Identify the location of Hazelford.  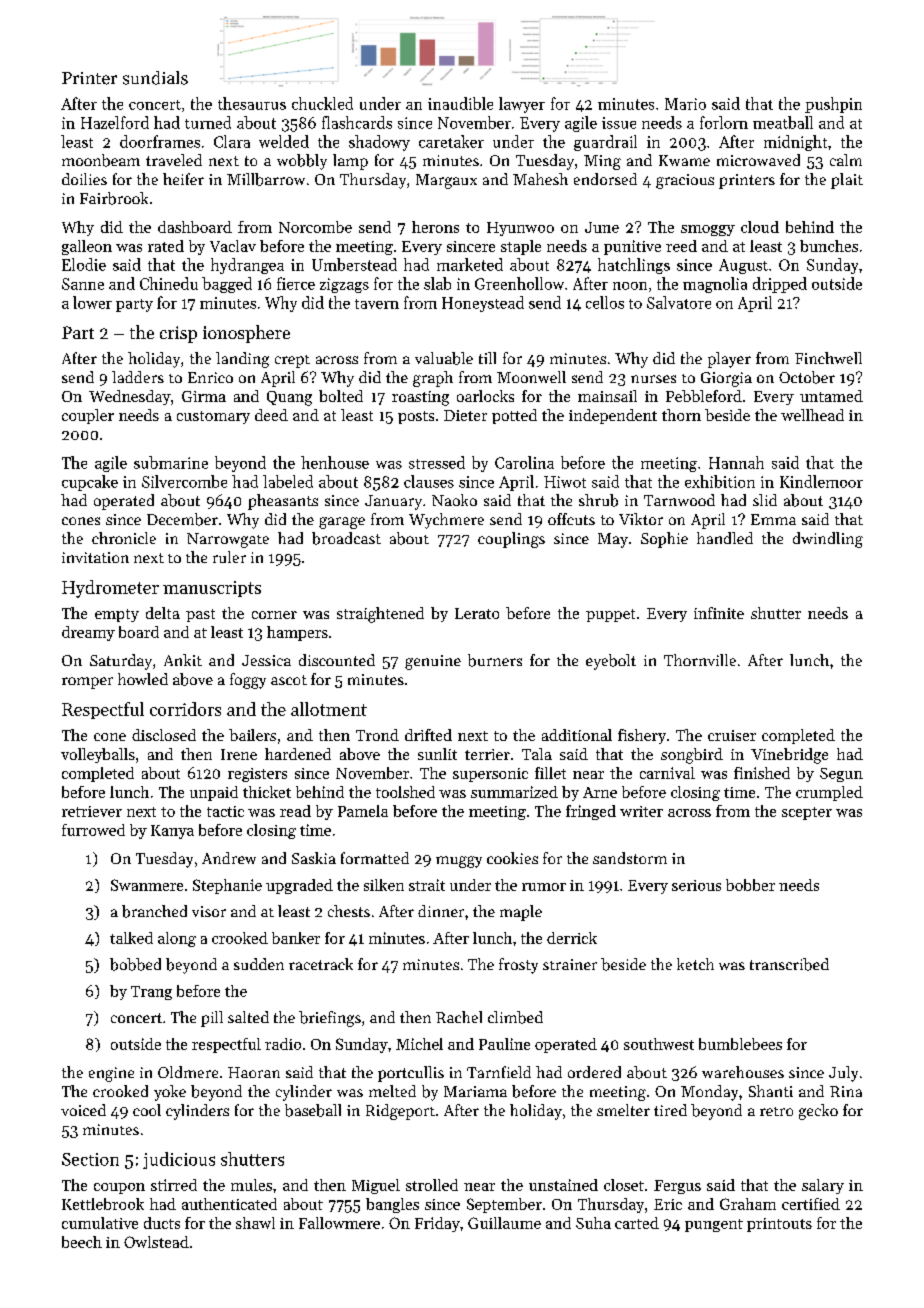
(115, 122).
